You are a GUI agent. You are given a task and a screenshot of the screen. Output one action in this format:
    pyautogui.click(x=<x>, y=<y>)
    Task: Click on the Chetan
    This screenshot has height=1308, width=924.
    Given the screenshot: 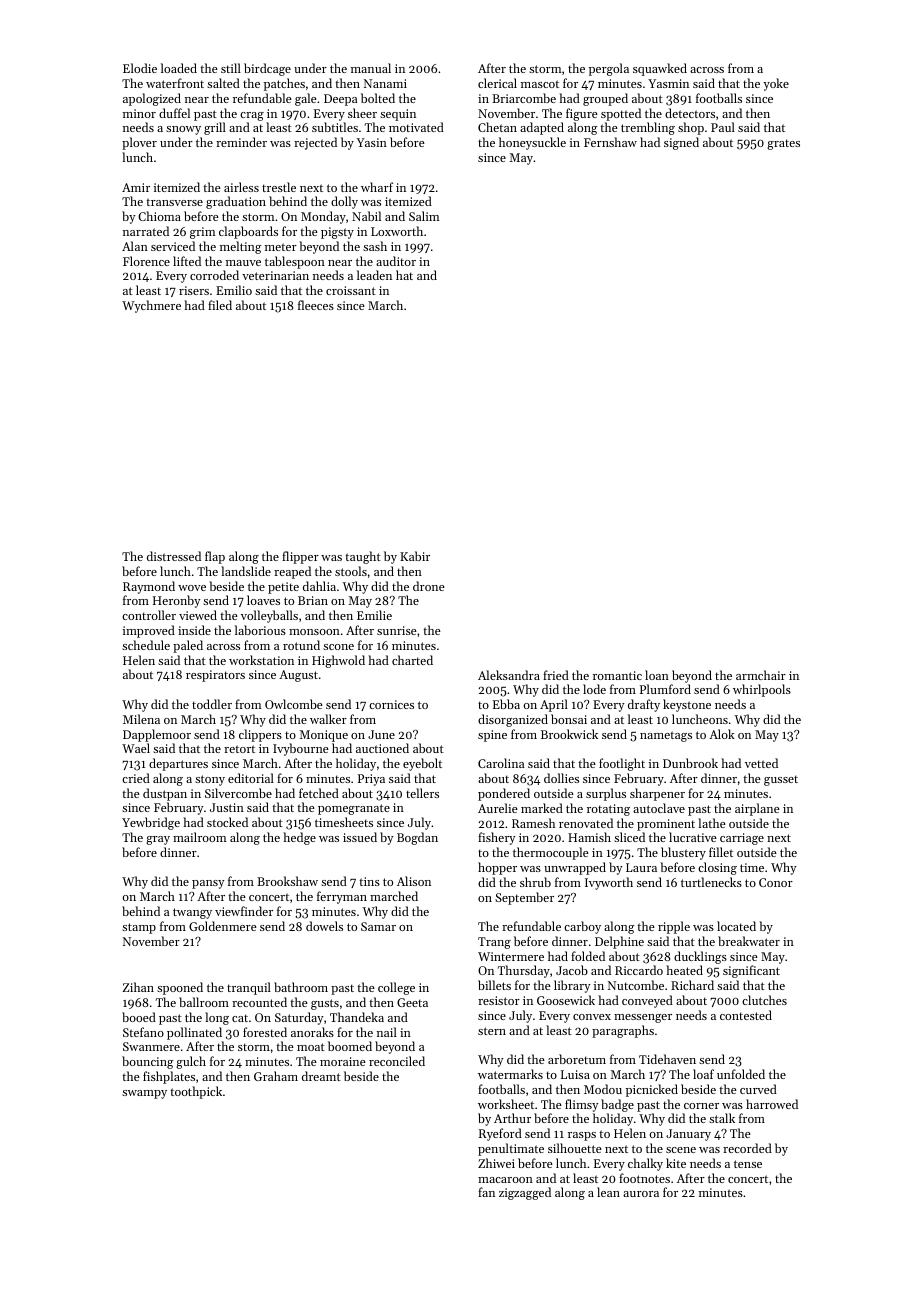 What is the action you would take?
    pyautogui.click(x=497, y=127)
